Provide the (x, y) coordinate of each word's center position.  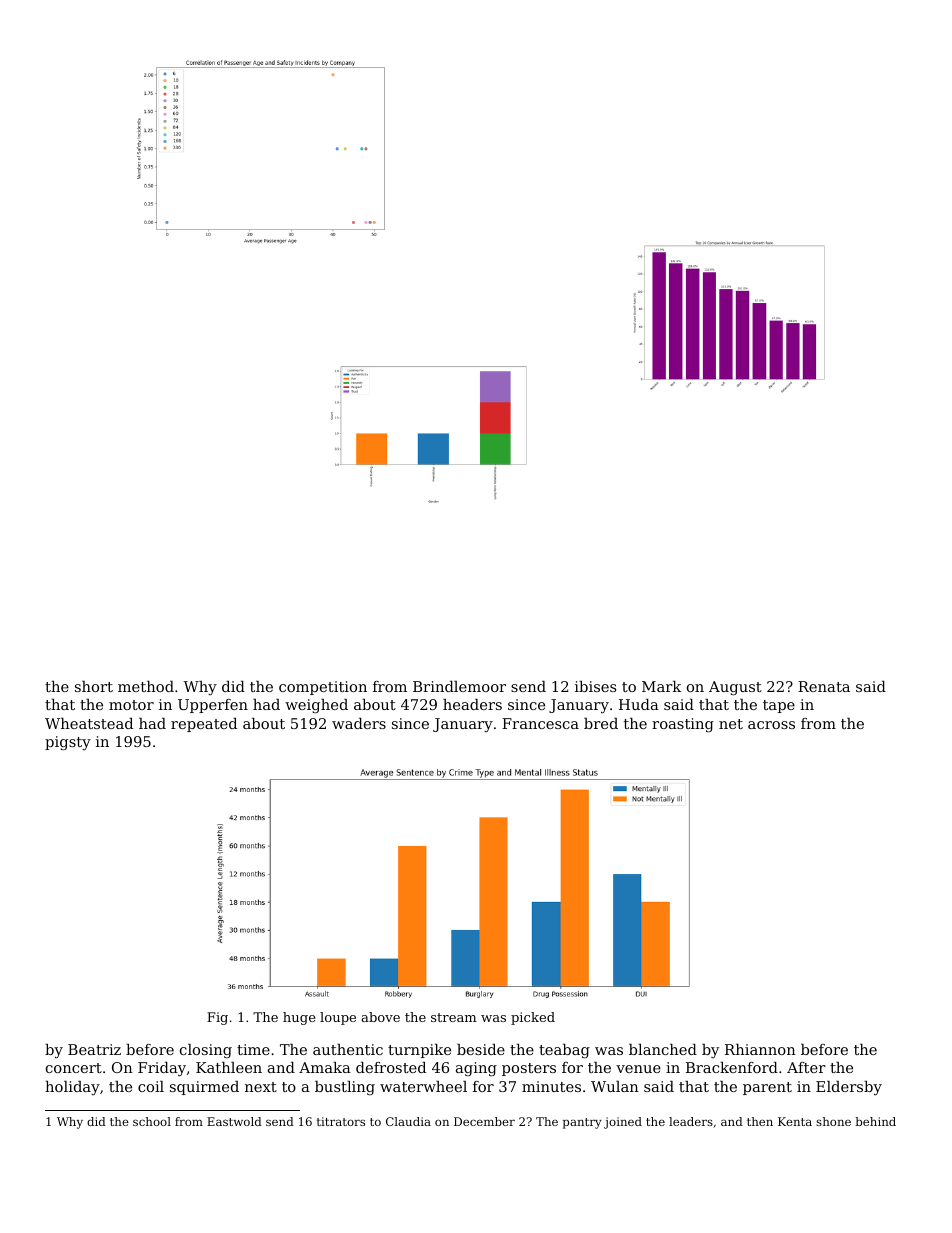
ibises (595, 686)
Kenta (795, 1121)
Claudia (408, 1121)
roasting (683, 725)
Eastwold (234, 1121)
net (731, 724)
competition (323, 688)
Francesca (540, 723)
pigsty (68, 743)
